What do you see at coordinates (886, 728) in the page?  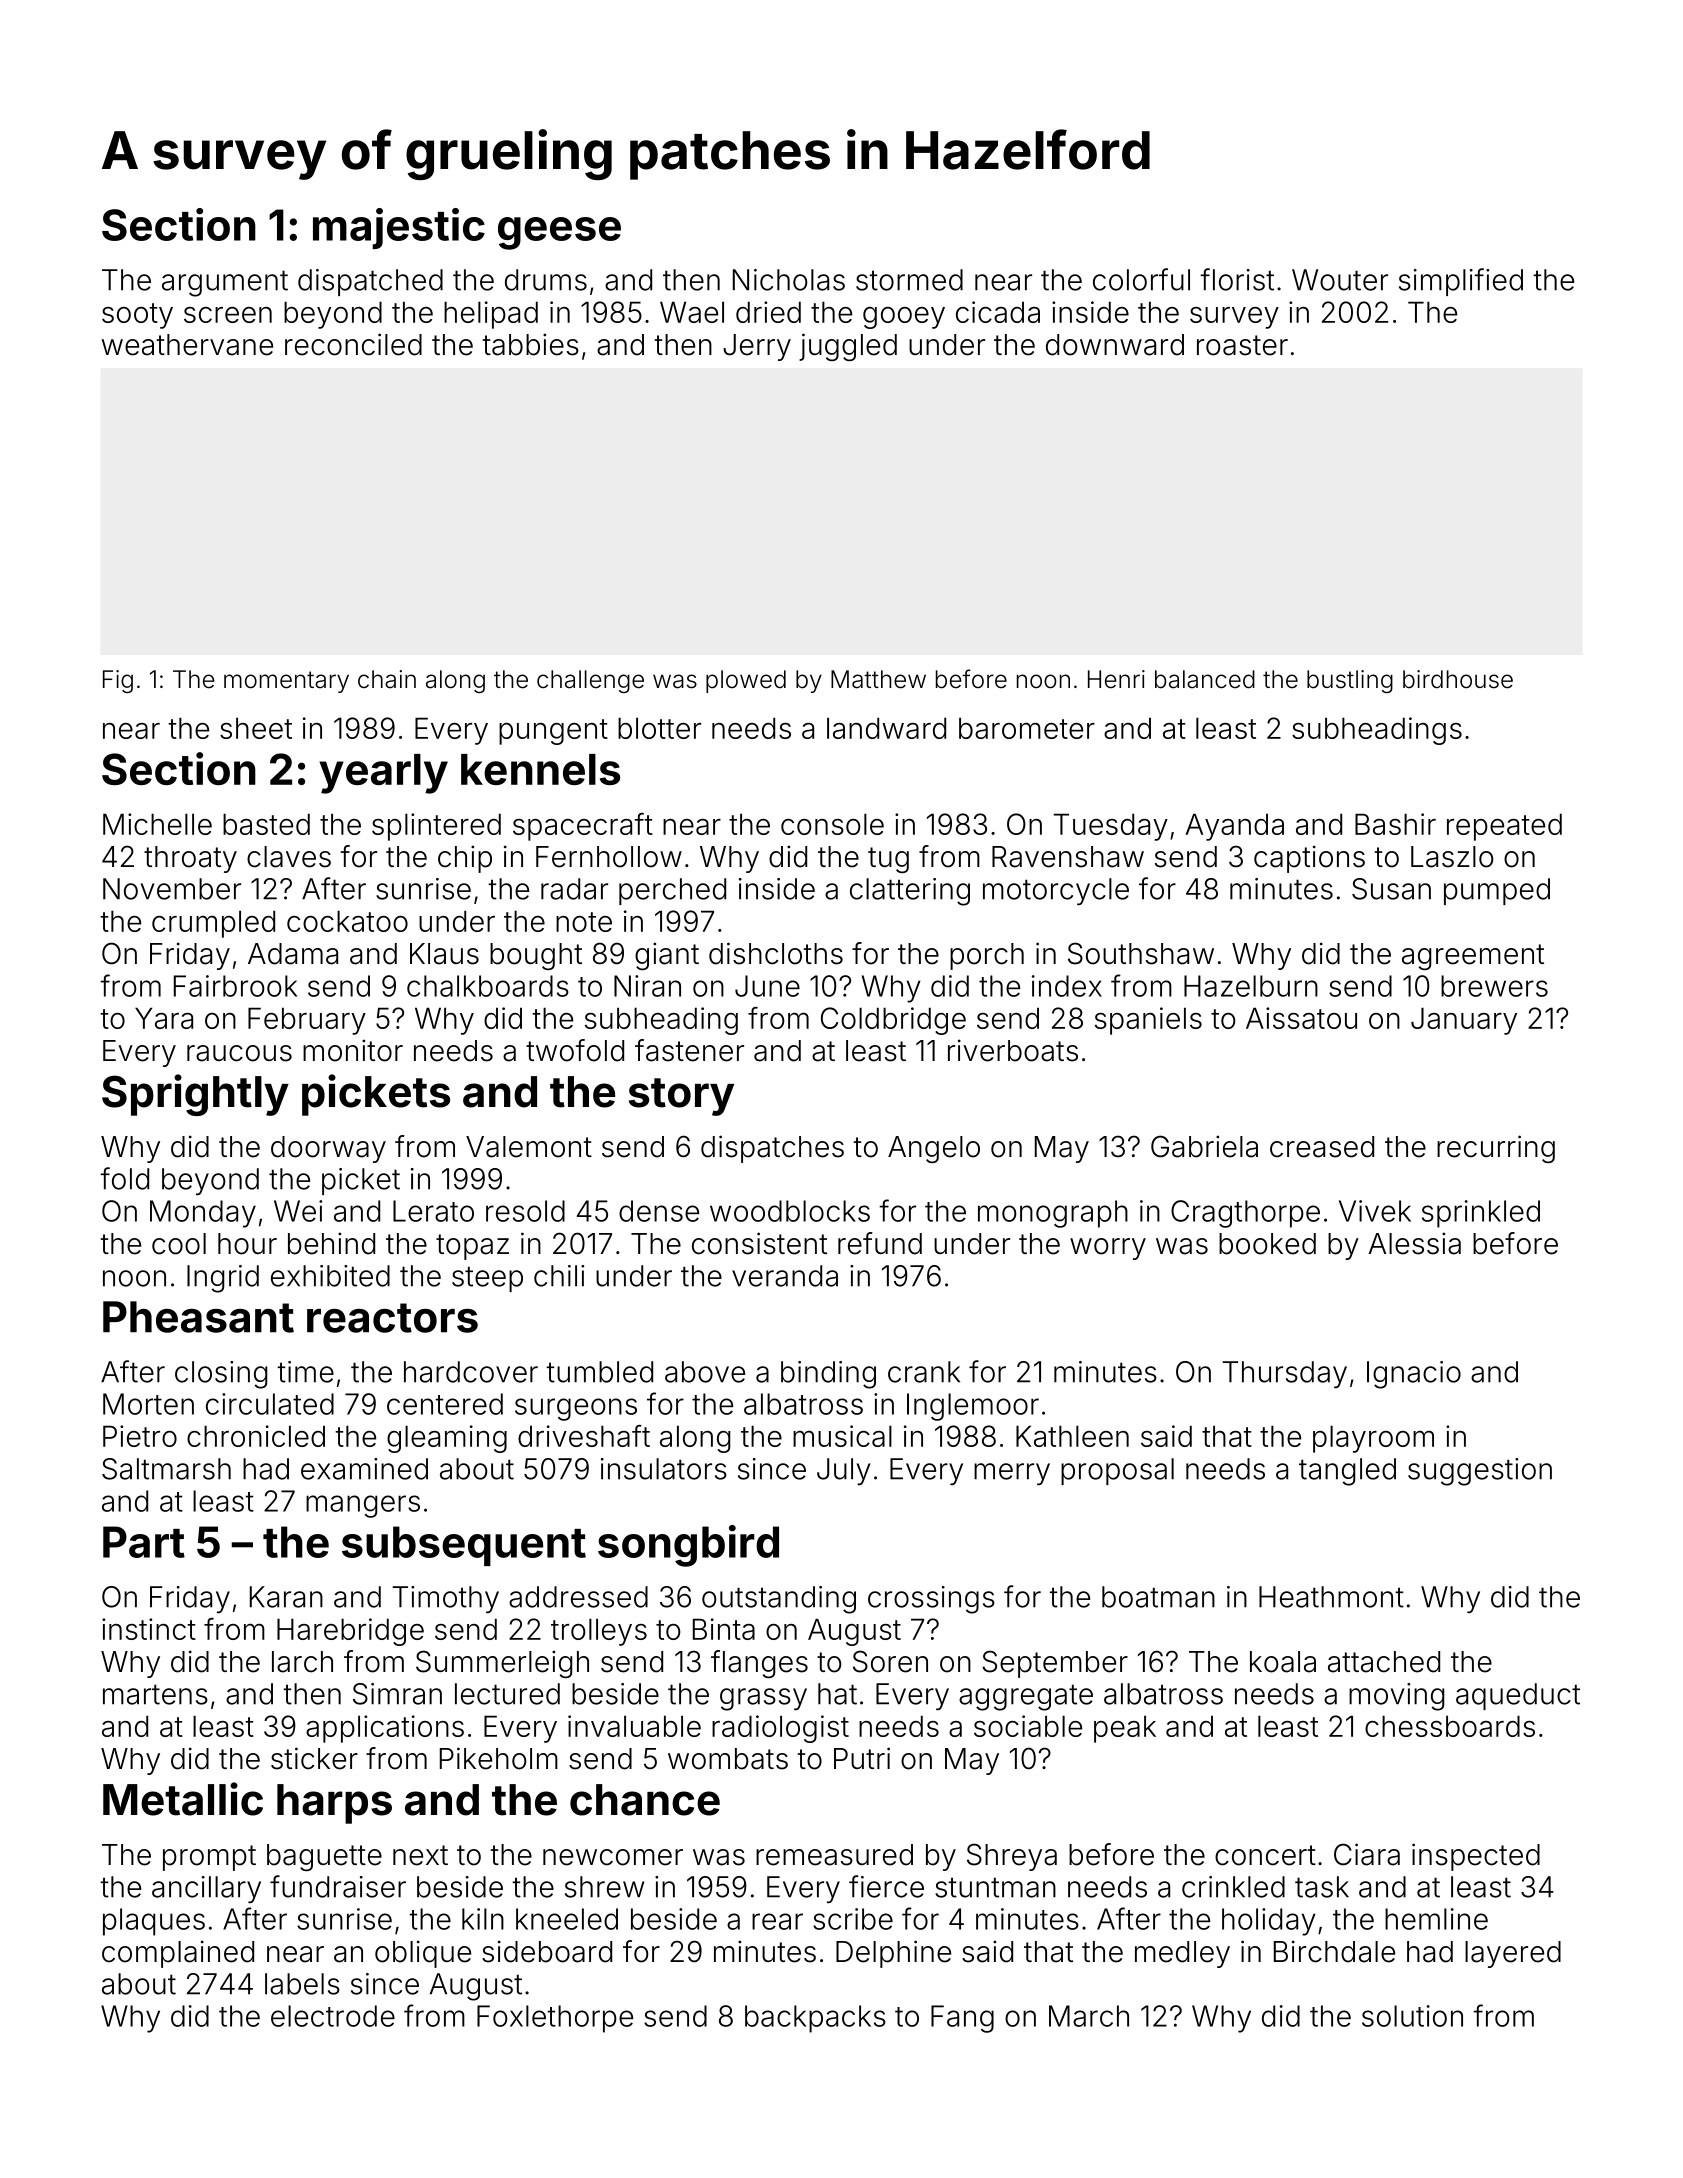 I see `landward` at bounding box center [886, 728].
